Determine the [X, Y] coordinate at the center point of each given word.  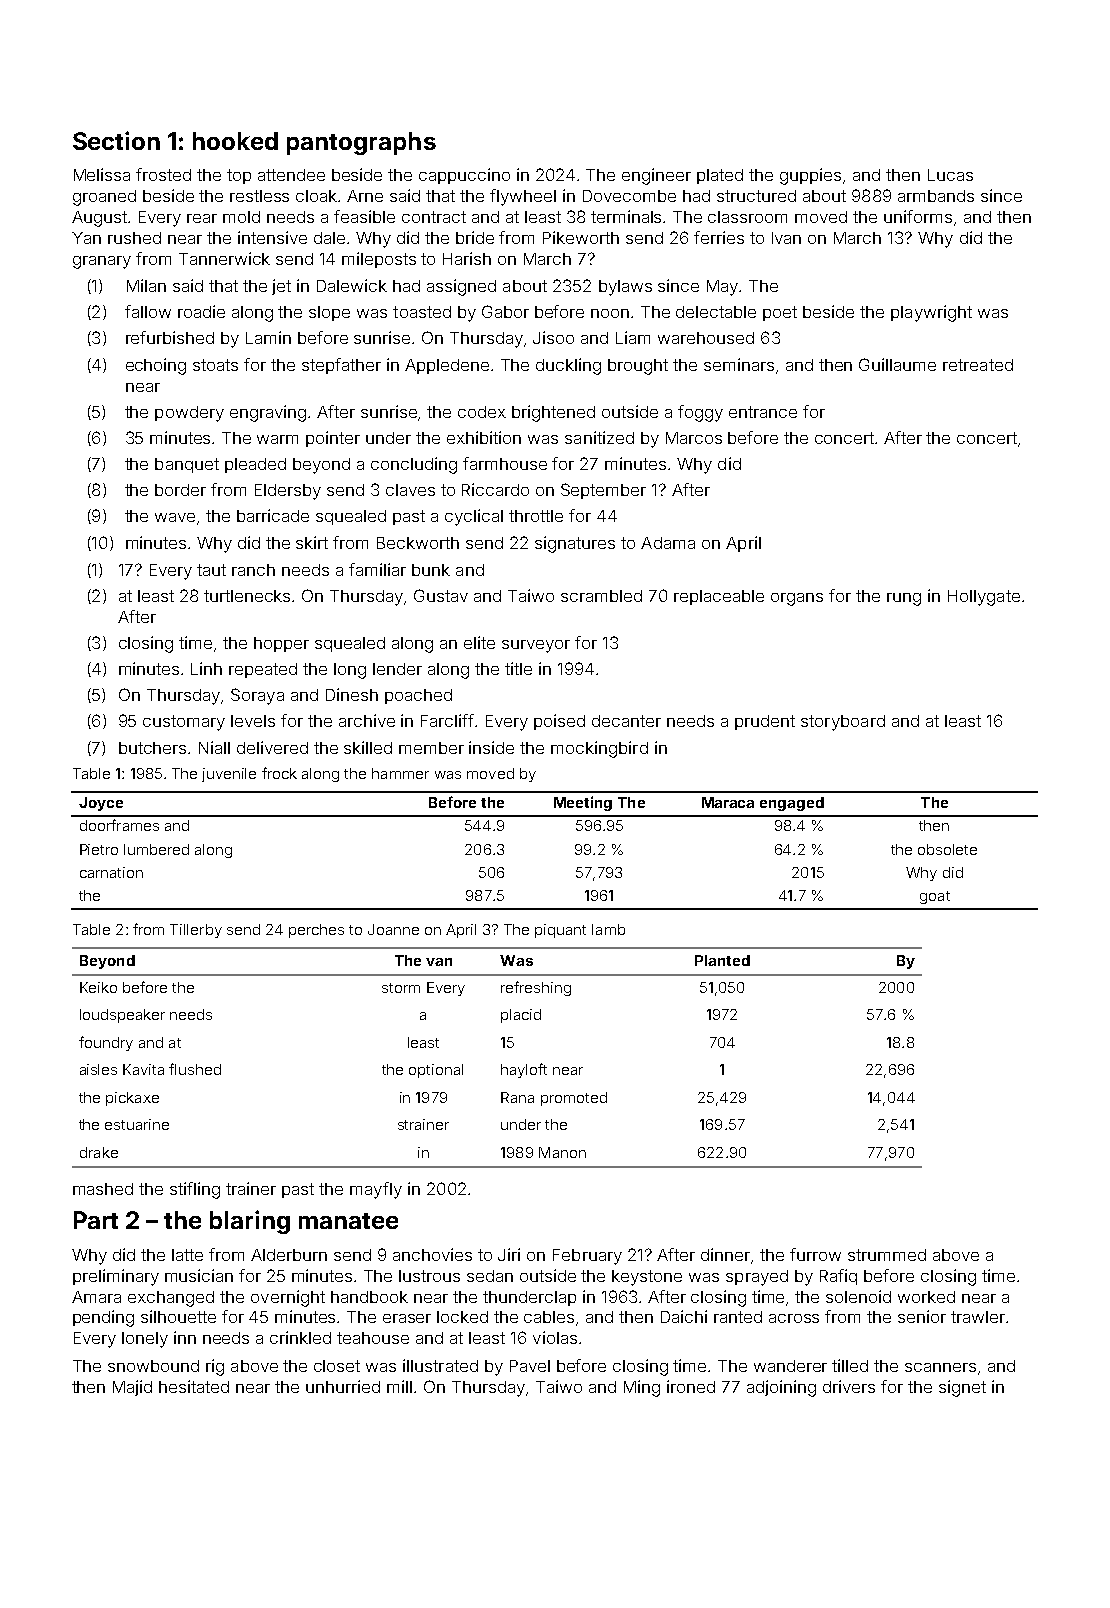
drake [99, 1152]
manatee [348, 1221]
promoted [574, 1099]
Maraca [728, 802]
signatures [575, 544]
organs [797, 599]
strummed [887, 1255]
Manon [562, 1152]
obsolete [947, 849]
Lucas [950, 175]
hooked [235, 141]
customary [184, 723]
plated [720, 176]
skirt [312, 542]
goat [935, 897]
